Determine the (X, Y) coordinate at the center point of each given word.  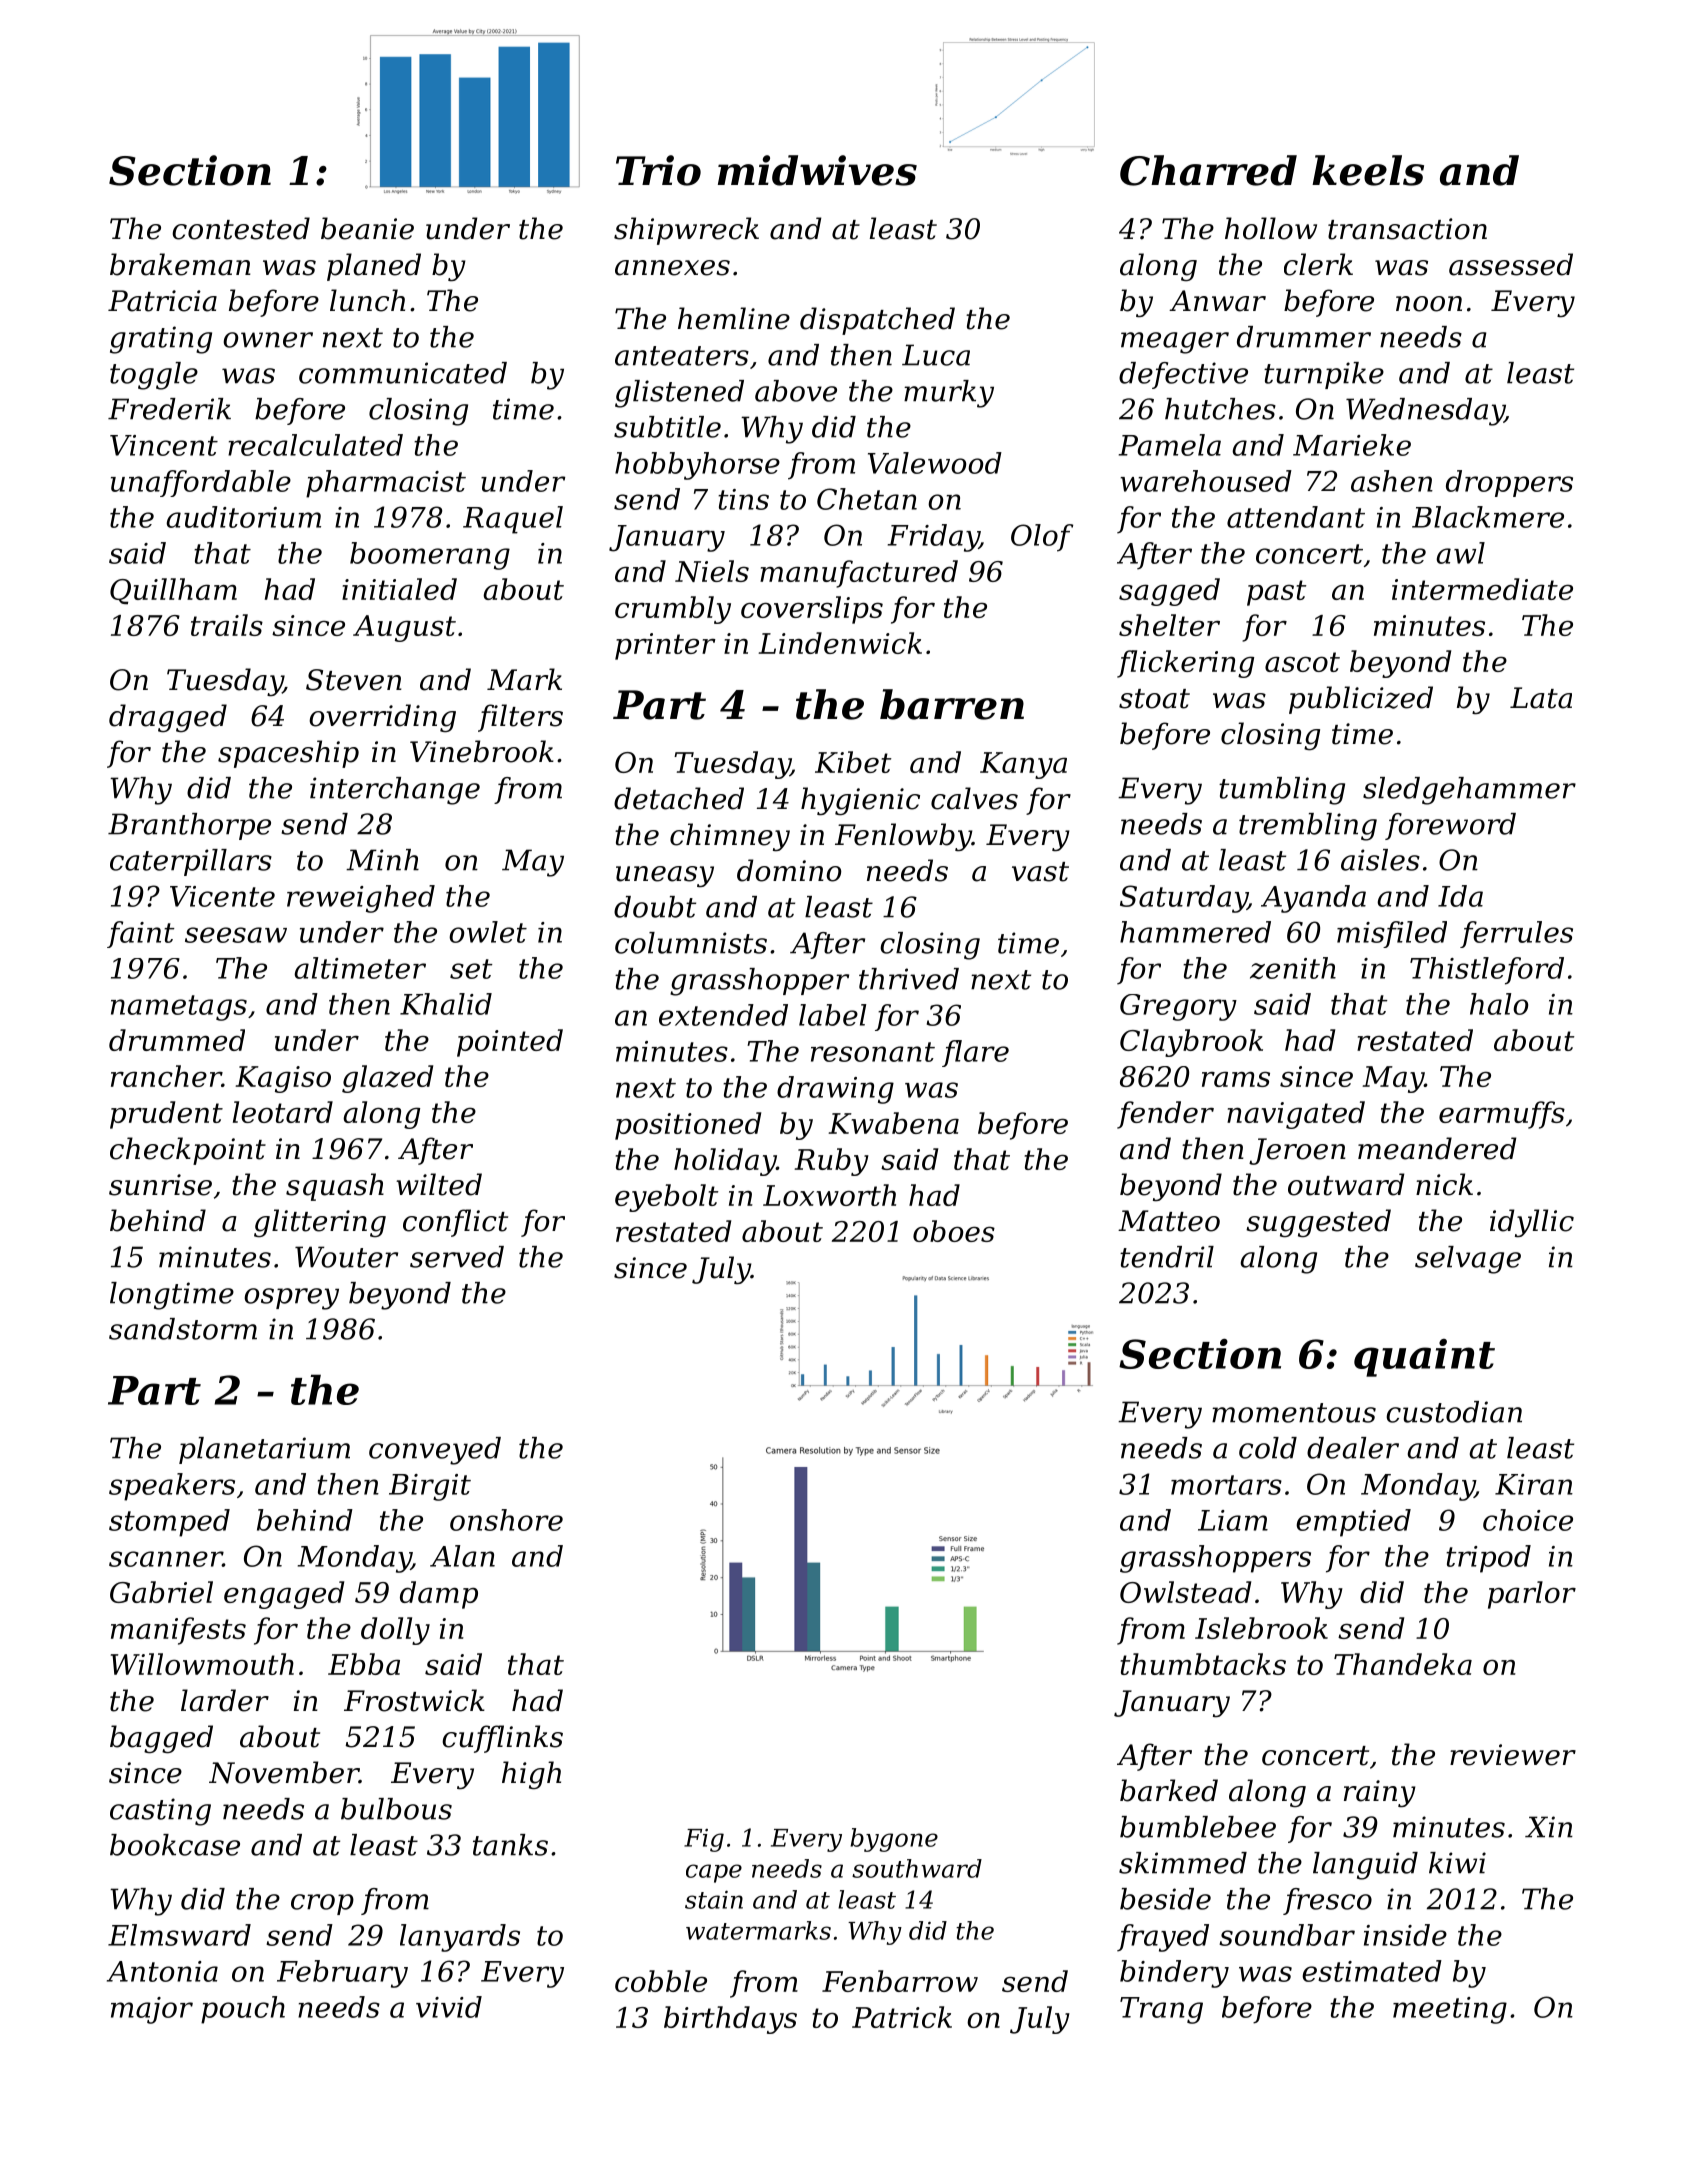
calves (974, 798)
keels (1368, 170)
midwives (817, 170)
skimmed (1183, 1863)
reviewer (1513, 1755)
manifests (178, 1631)
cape (714, 1873)
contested (241, 228)
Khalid (446, 1004)
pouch (243, 2010)
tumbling (1282, 791)
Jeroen (1297, 1151)
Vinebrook (482, 751)
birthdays (730, 2020)
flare (975, 1053)
